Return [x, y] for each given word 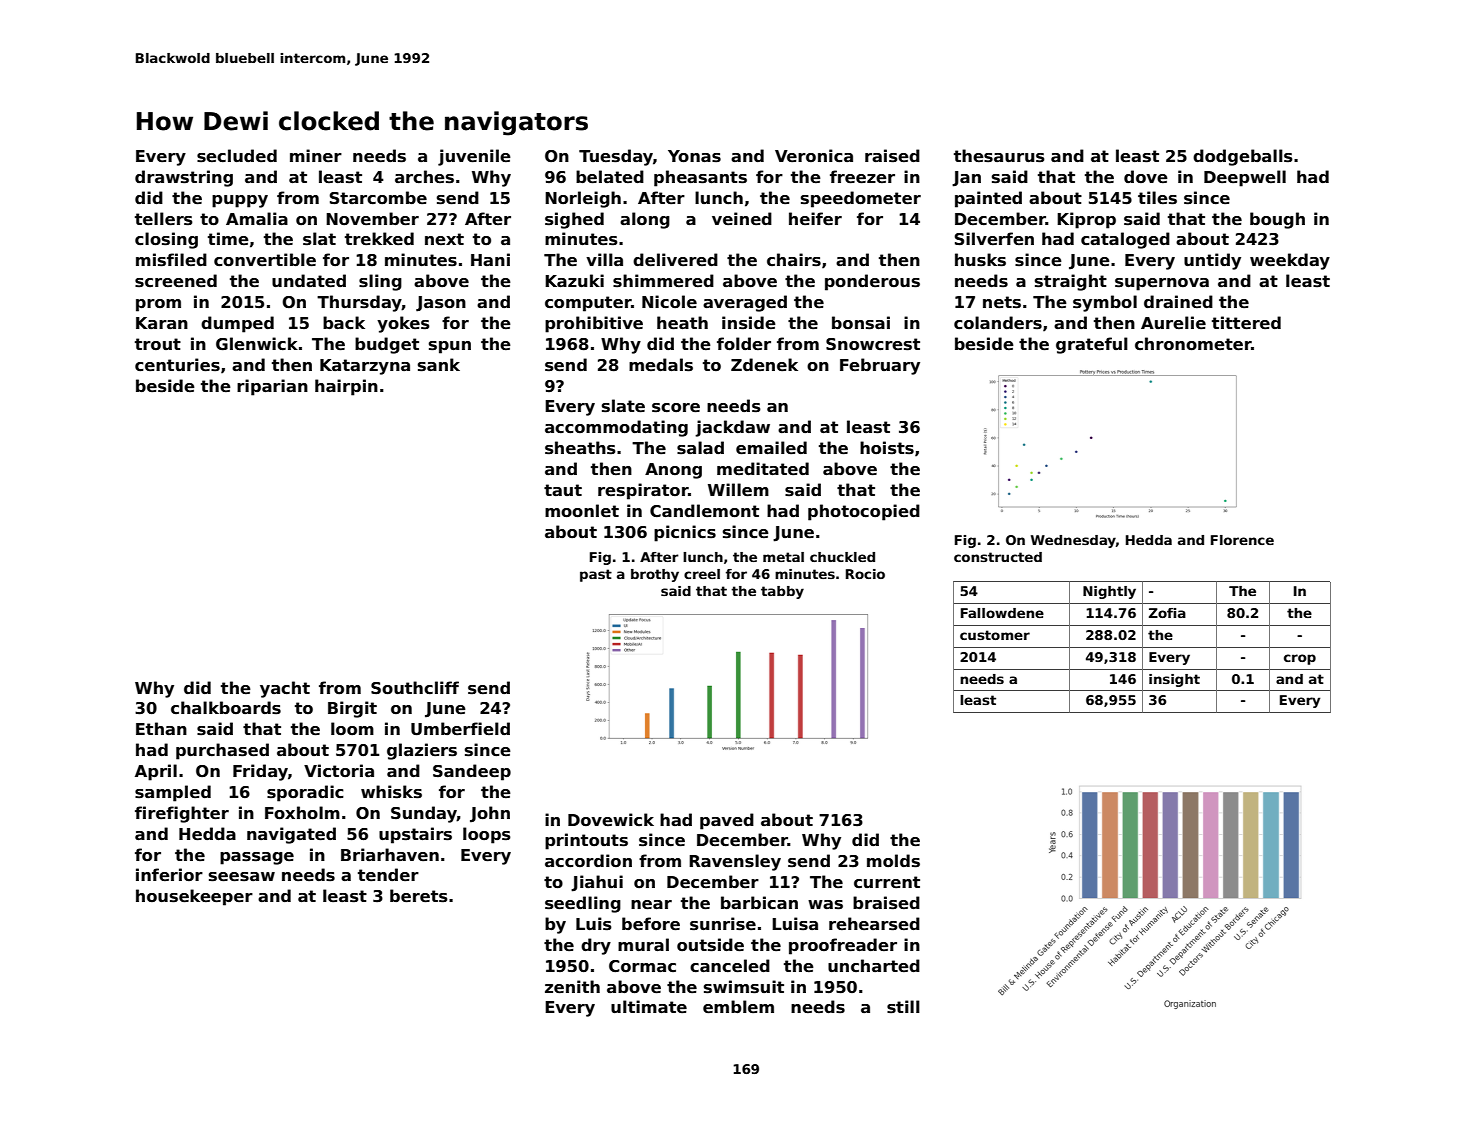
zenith [572, 987]
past [596, 575]
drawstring [184, 178]
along [645, 220]
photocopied [864, 512]
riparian [272, 387]
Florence [1242, 540]
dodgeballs [1243, 157]
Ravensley [735, 862]
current [887, 882]
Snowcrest [873, 344]
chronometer [1193, 344]
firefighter [182, 814]
